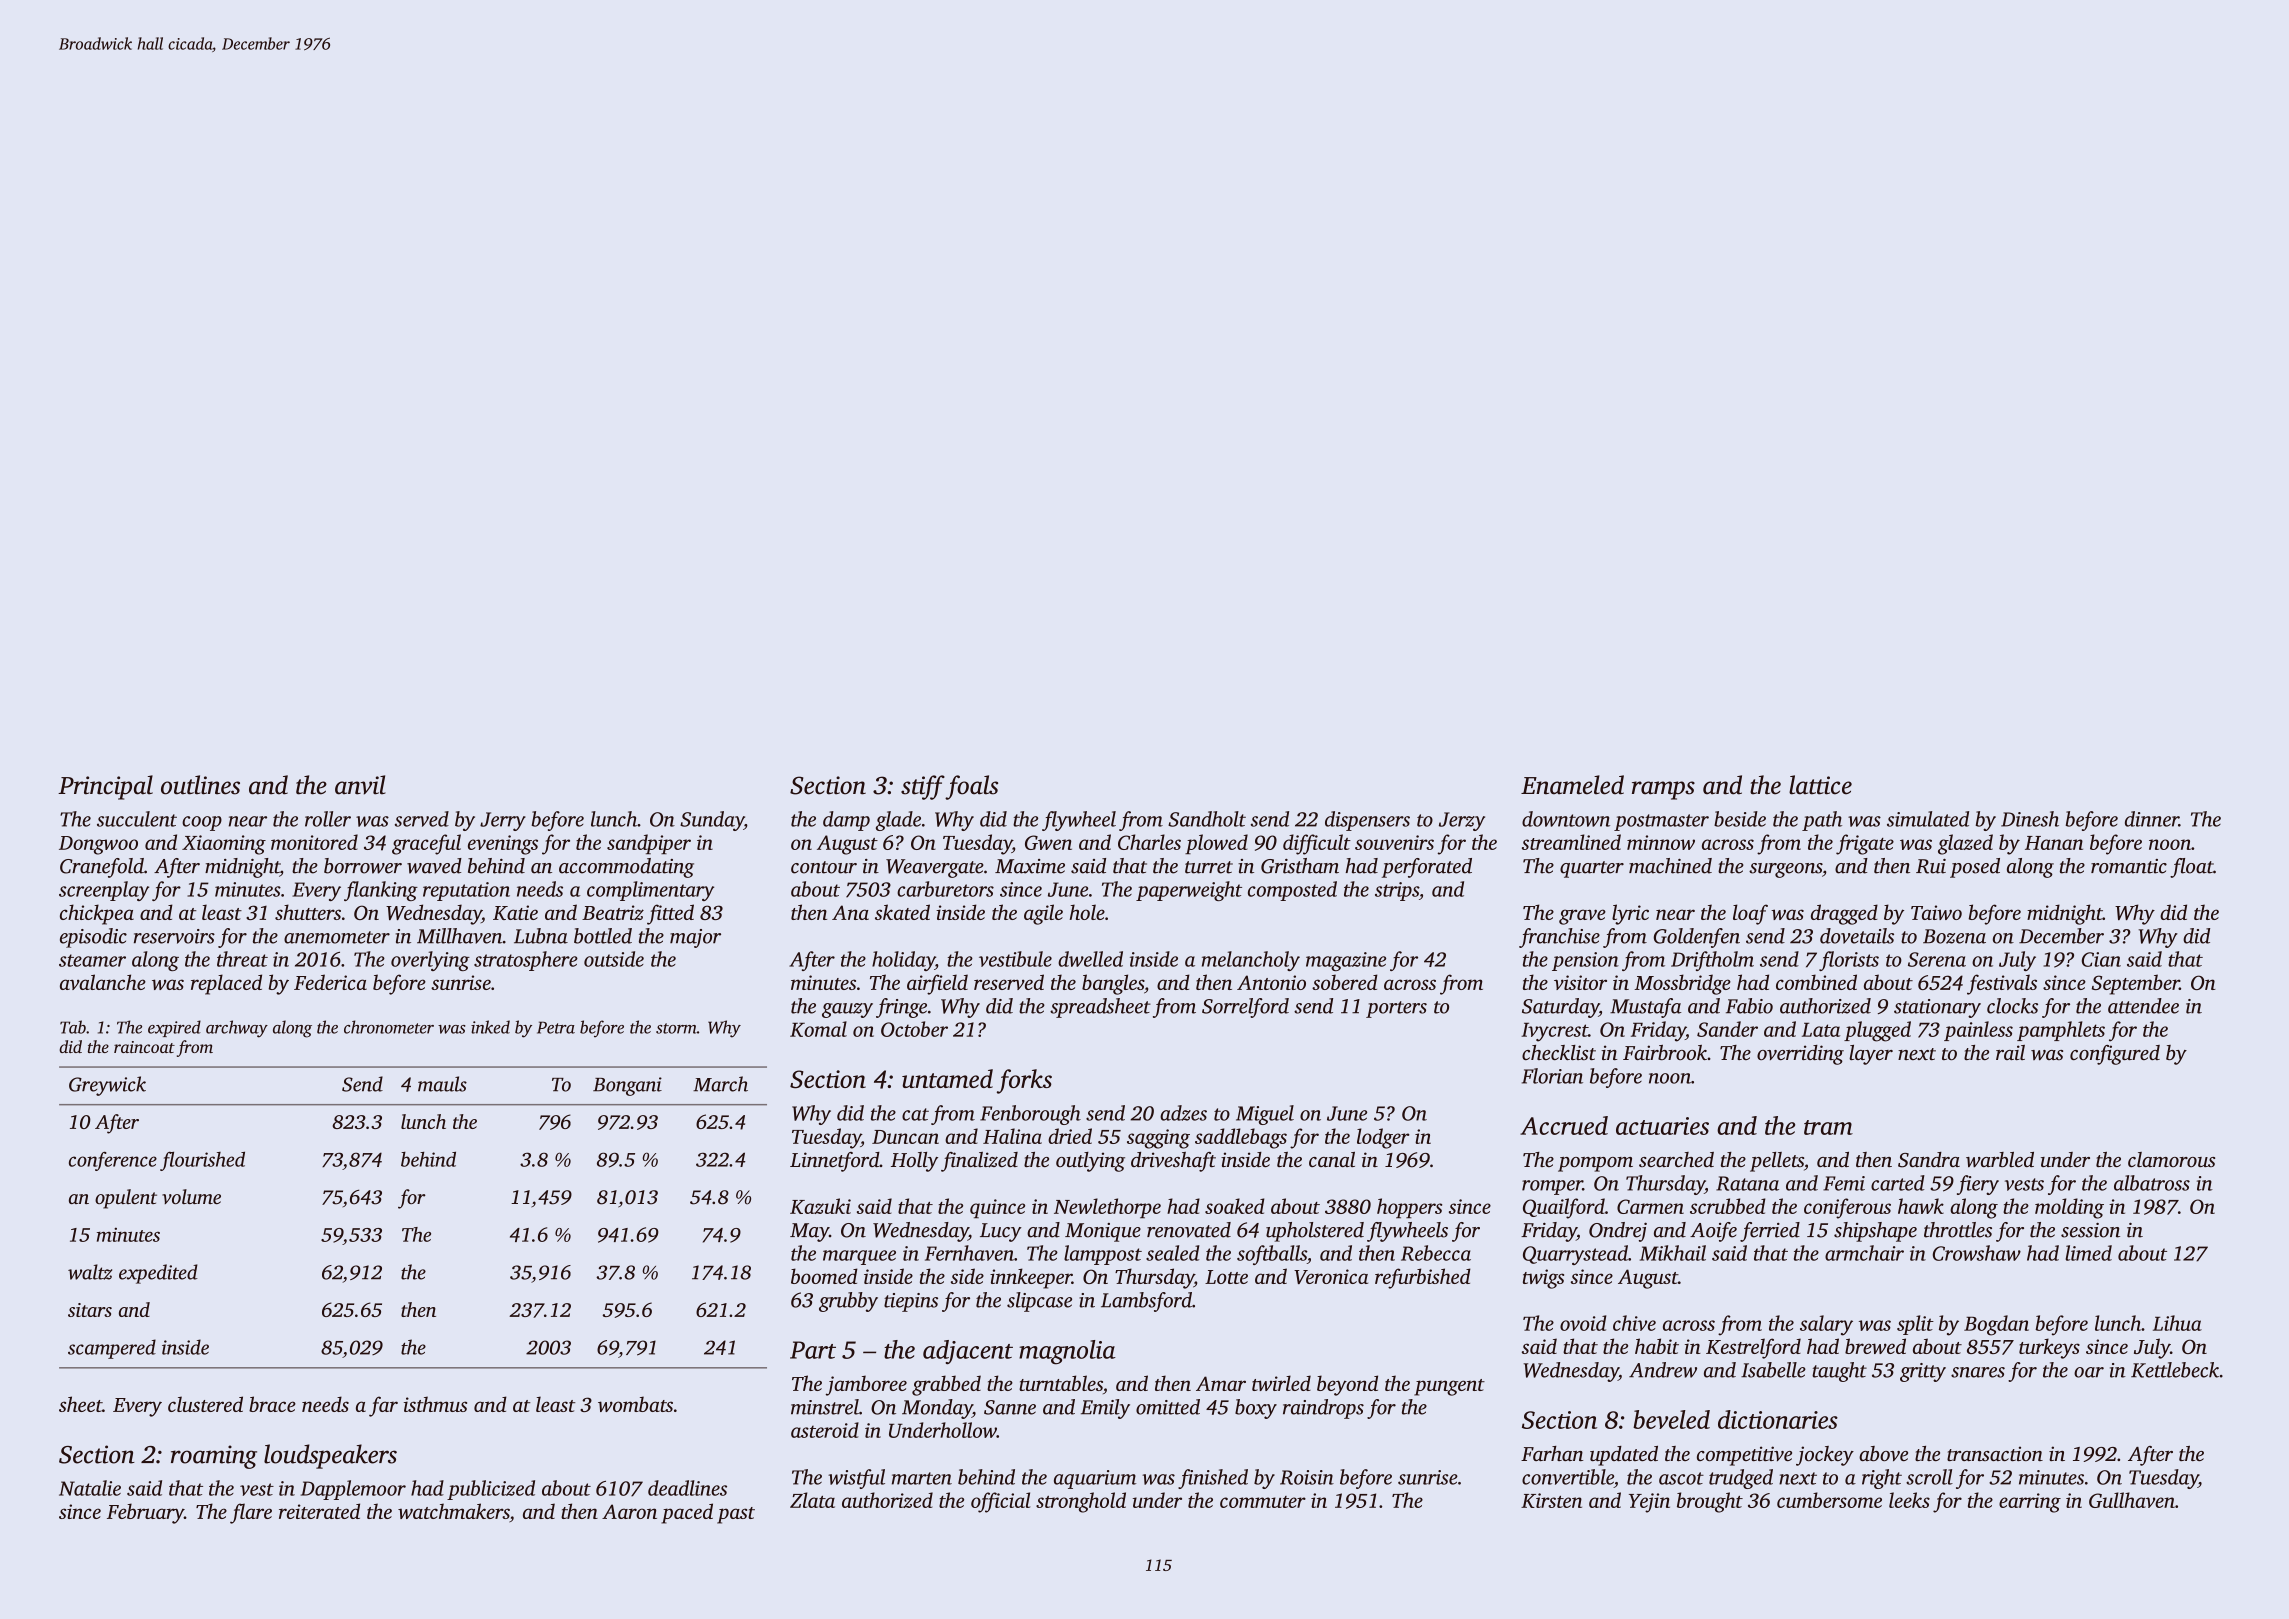 This screenshot has width=2289, height=1619. I want to click on scrubbed, so click(1728, 1206).
